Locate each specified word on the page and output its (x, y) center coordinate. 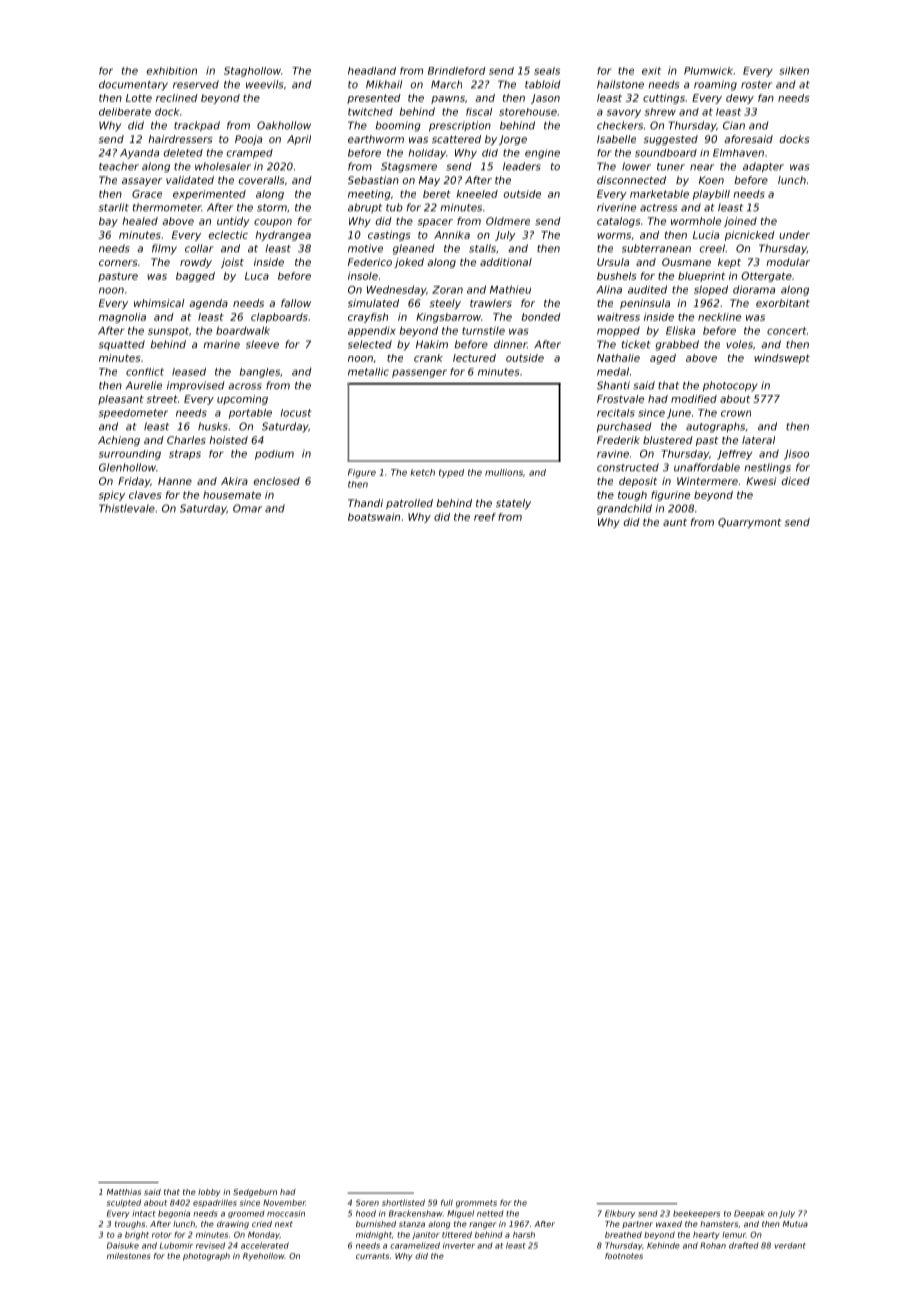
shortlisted (403, 1202)
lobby (209, 1193)
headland (372, 71)
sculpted (124, 1203)
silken (794, 71)
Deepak (749, 1214)
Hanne (175, 481)
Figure (362, 473)
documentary (133, 85)
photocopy (730, 386)
